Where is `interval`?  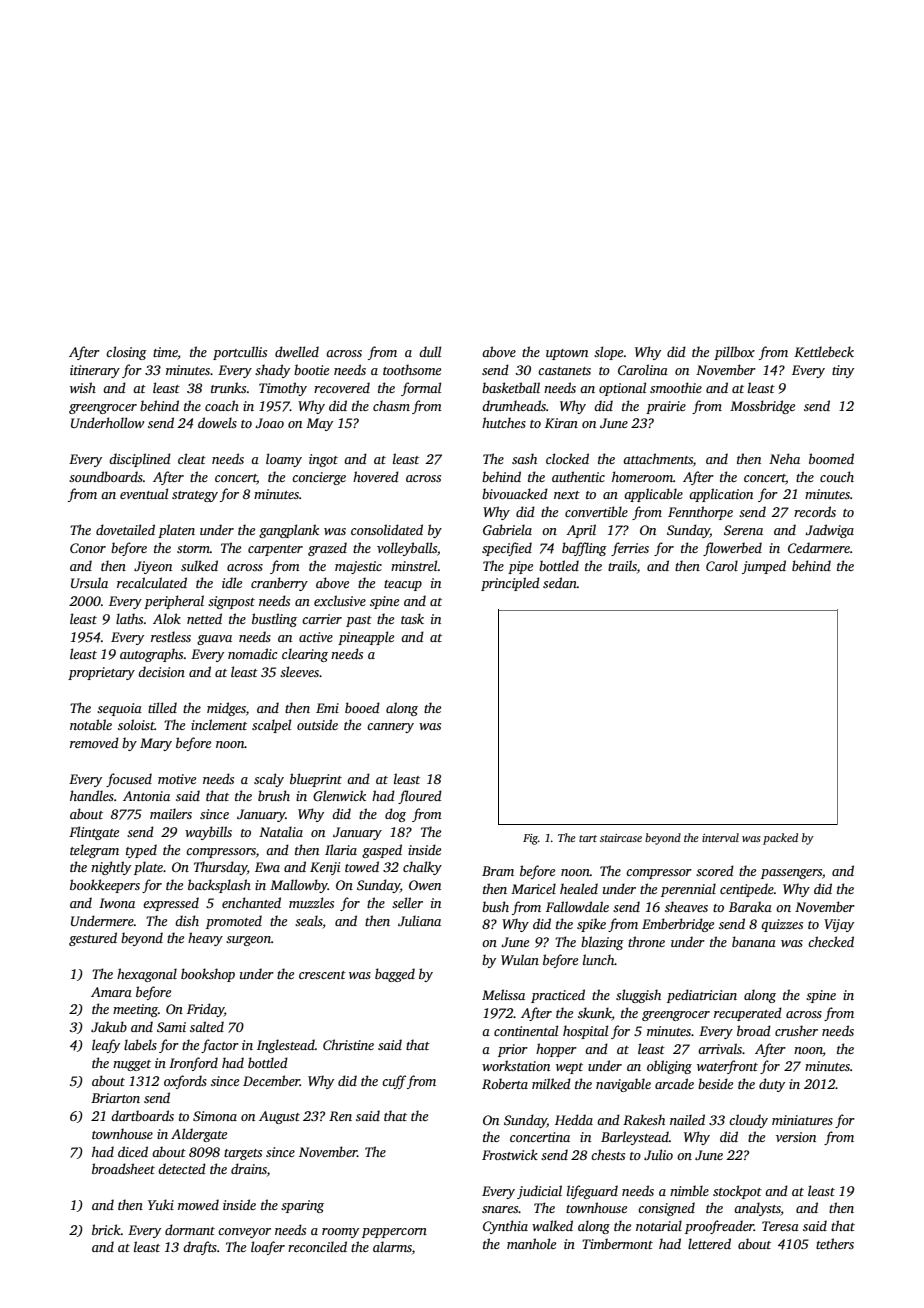 interval is located at coordinates (720, 837).
